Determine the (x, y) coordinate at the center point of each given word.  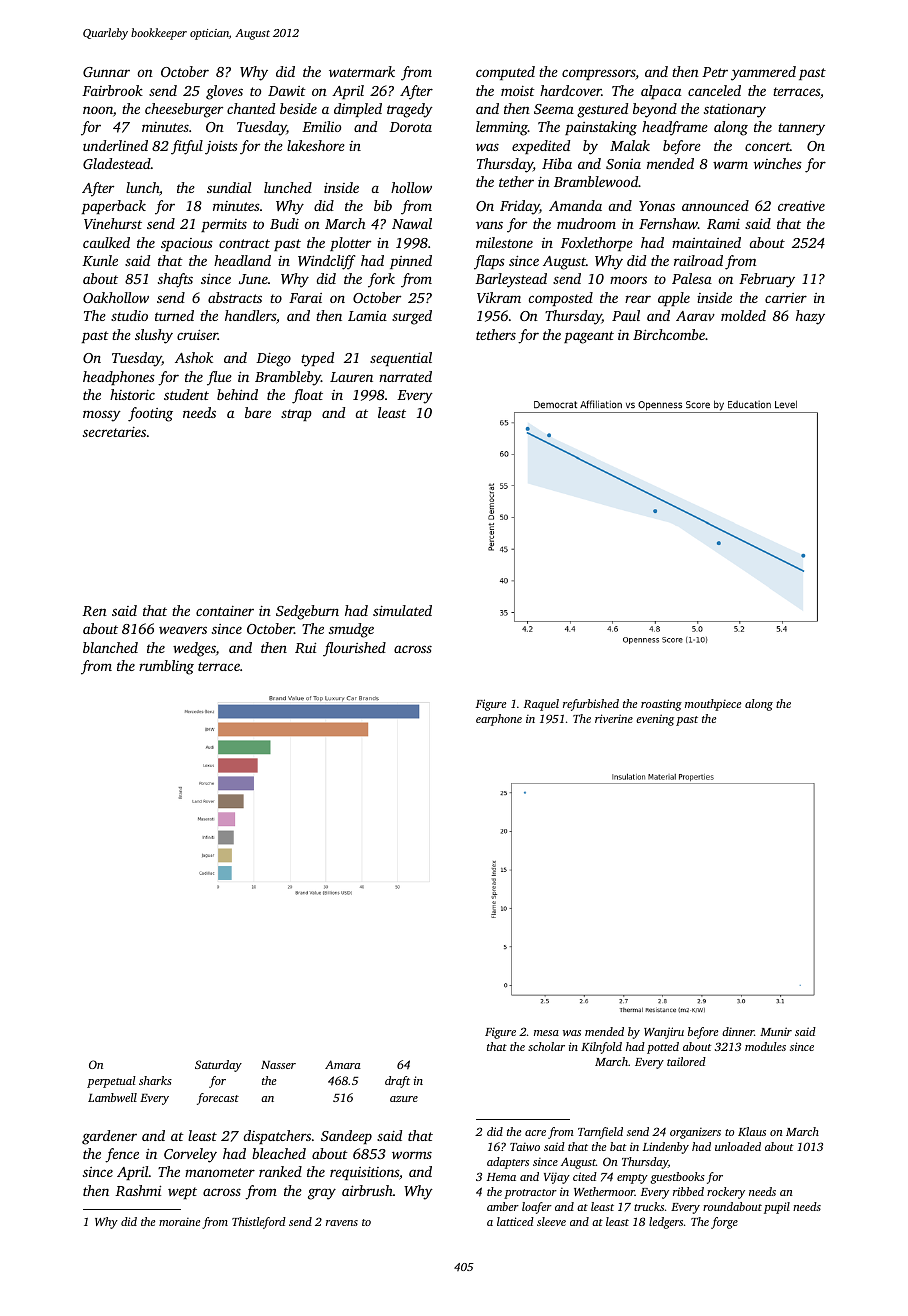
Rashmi (138, 1190)
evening (655, 720)
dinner (738, 1031)
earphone (499, 720)
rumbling (166, 667)
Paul (626, 315)
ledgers (666, 1223)
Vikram (499, 297)
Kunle (100, 260)
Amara (343, 1064)
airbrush (367, 1190)
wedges (194, 649)
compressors (599, 74)
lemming (502, 128)
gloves (224, 92)
